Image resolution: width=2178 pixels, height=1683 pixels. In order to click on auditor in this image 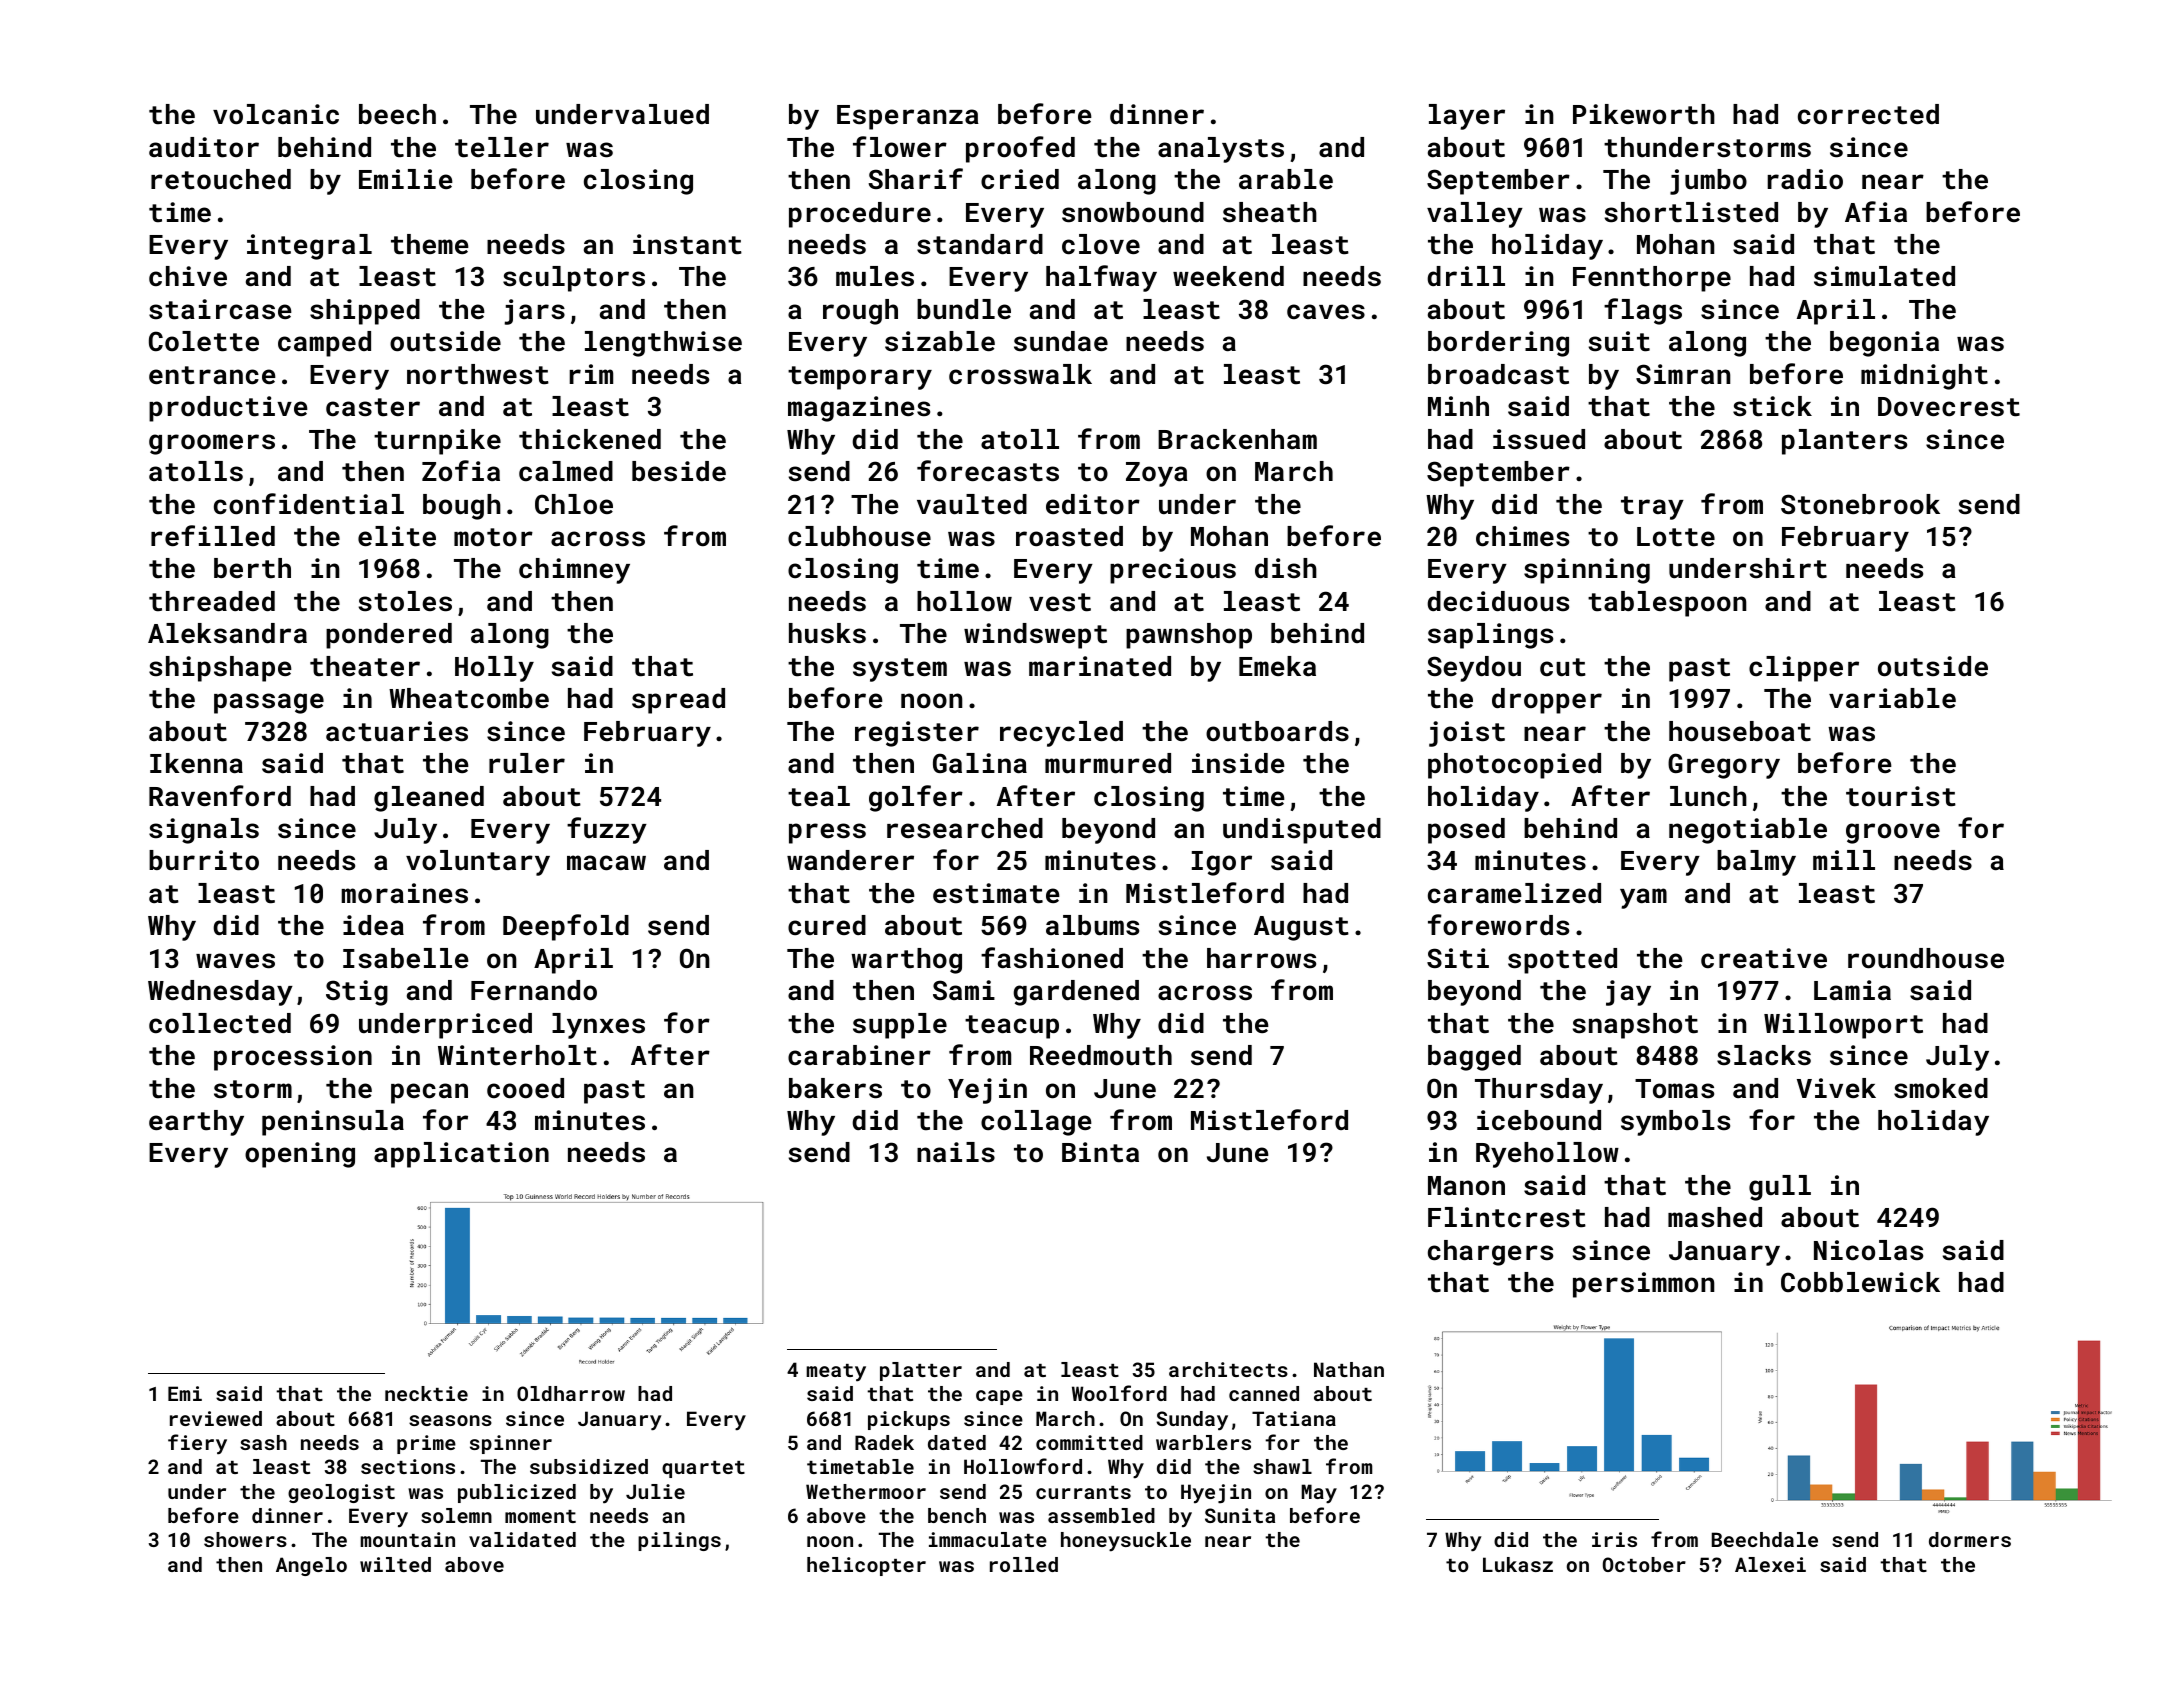, I will do `click(204, 147)`.
